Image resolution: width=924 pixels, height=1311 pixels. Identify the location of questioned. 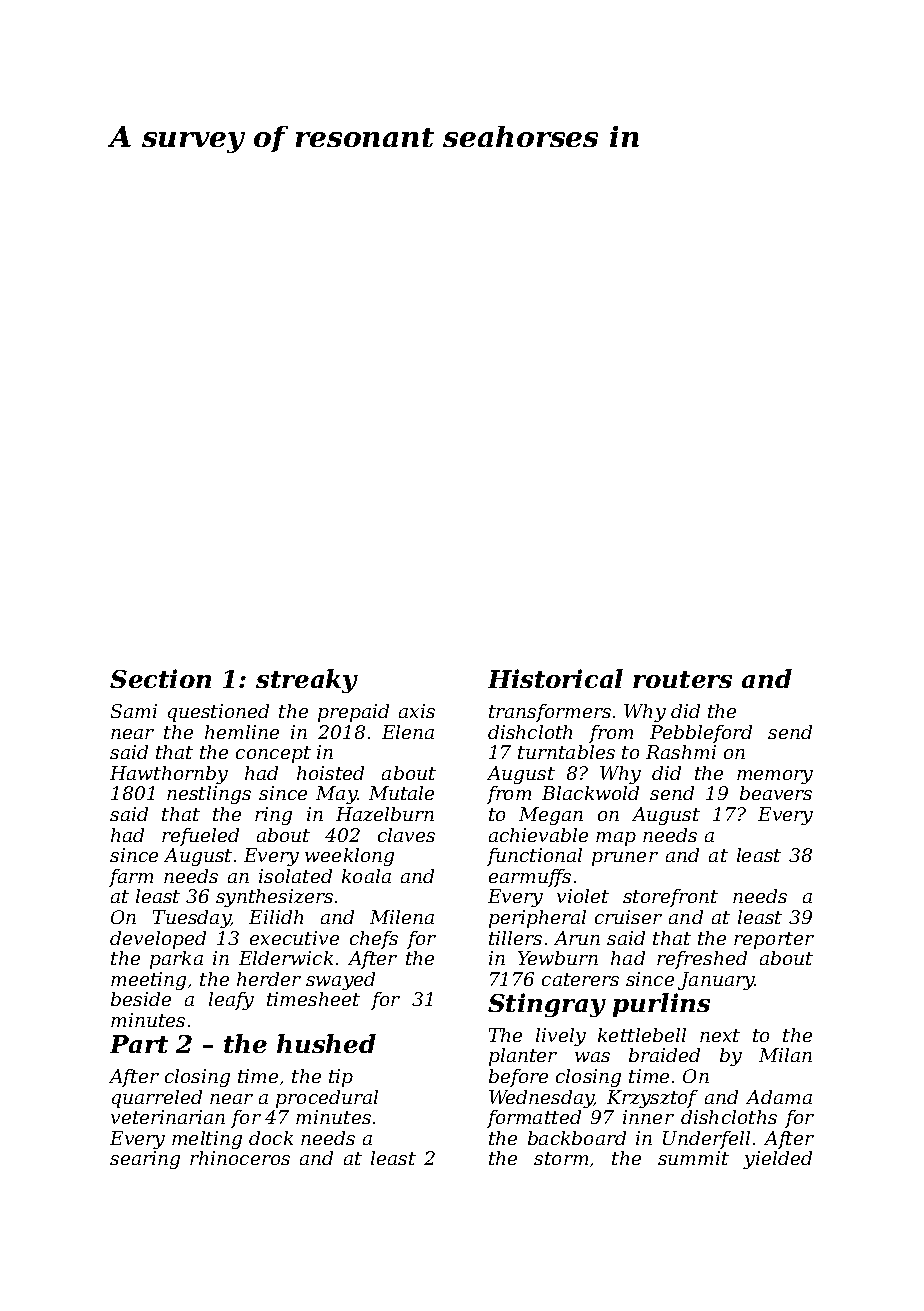
(218, 713).
